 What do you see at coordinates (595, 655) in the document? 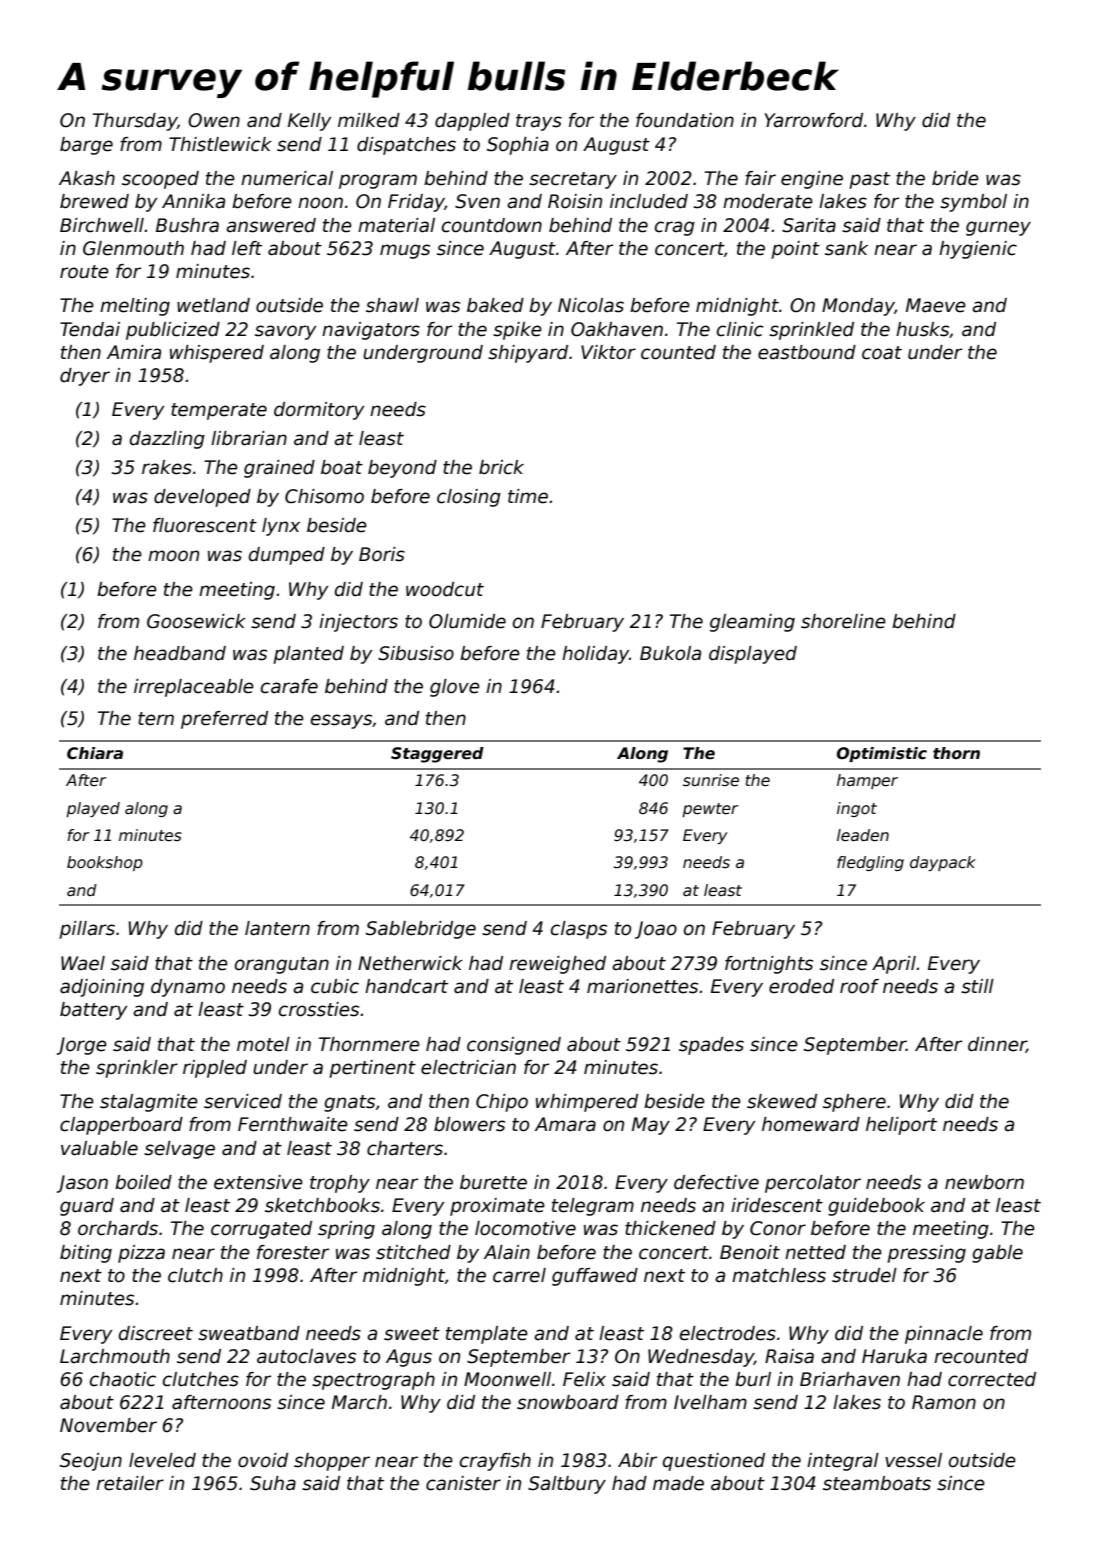
I see `holiday` at bounding box center [595, 655].
